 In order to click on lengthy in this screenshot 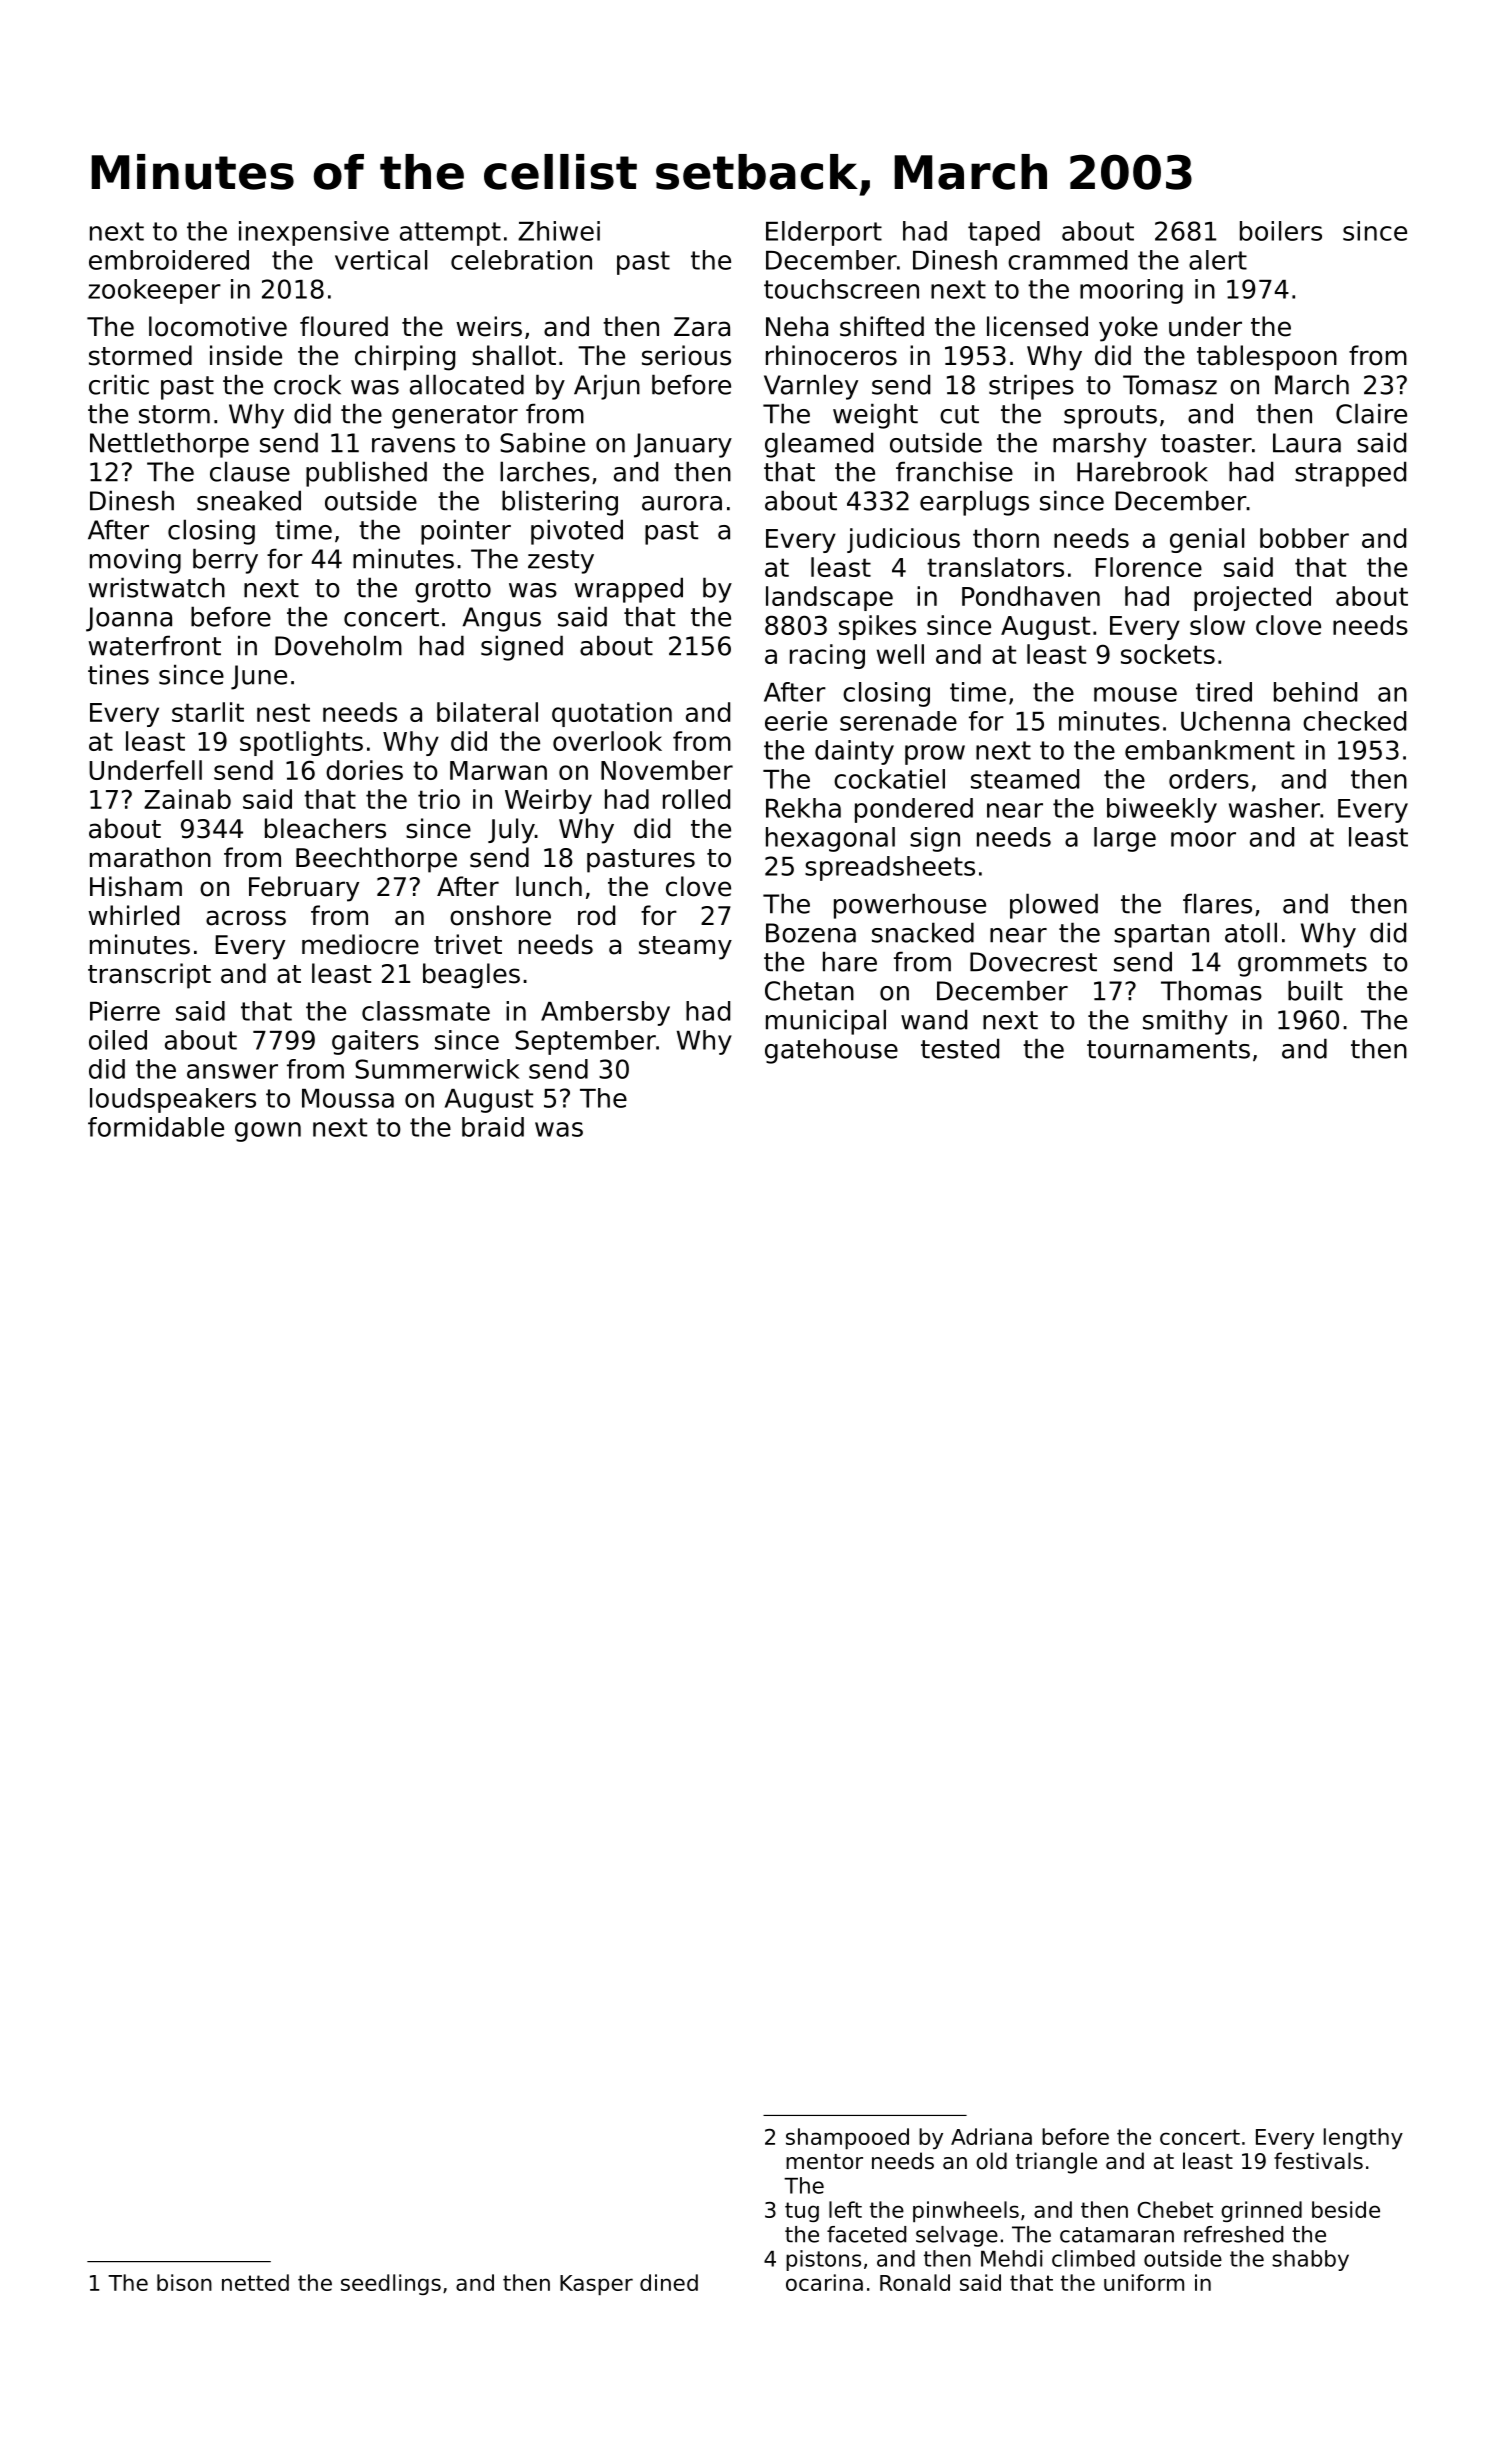, I will do `click(1363, 2138)`.
